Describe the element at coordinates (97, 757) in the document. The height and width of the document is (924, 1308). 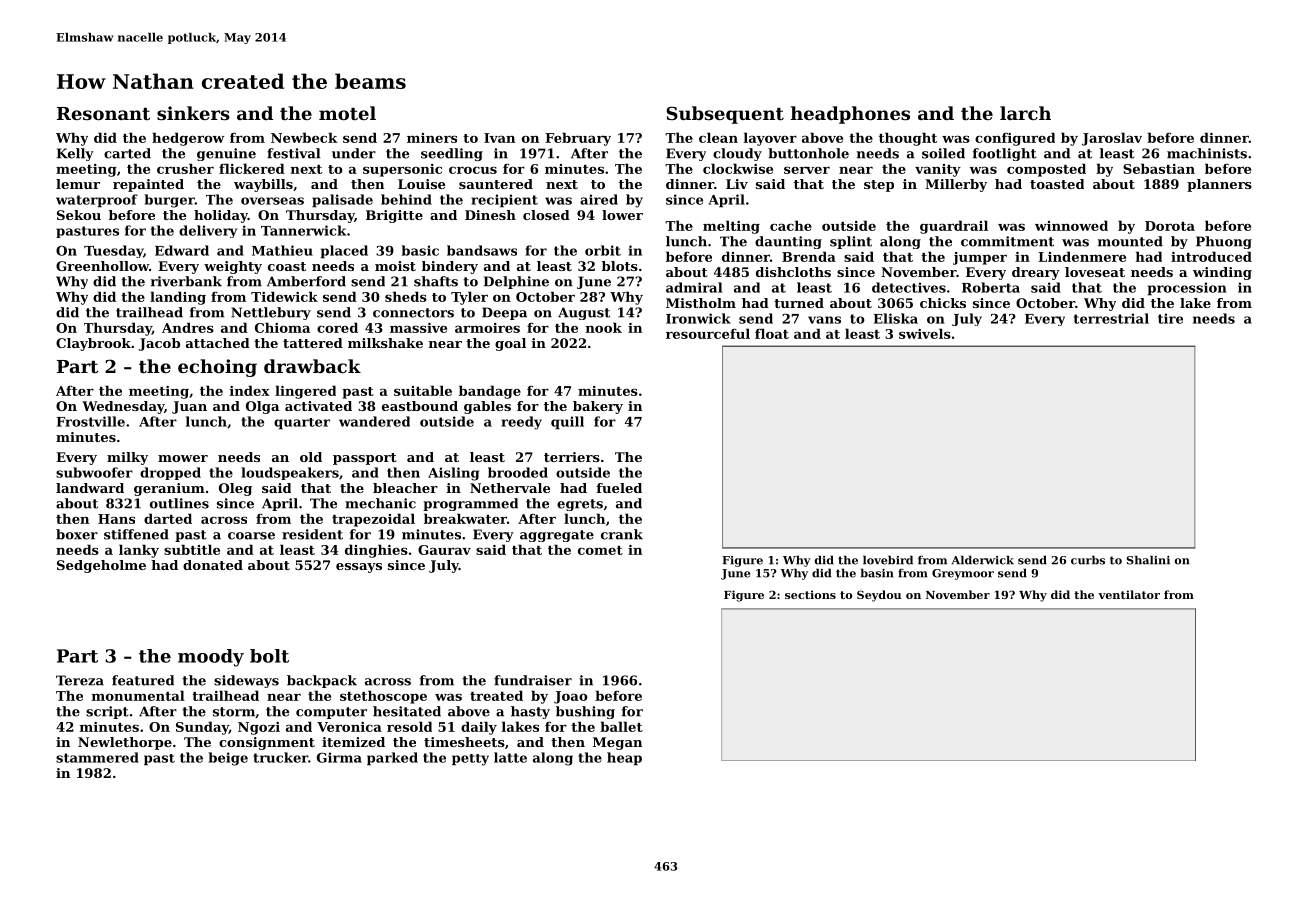
I see `stammered` at that location.
